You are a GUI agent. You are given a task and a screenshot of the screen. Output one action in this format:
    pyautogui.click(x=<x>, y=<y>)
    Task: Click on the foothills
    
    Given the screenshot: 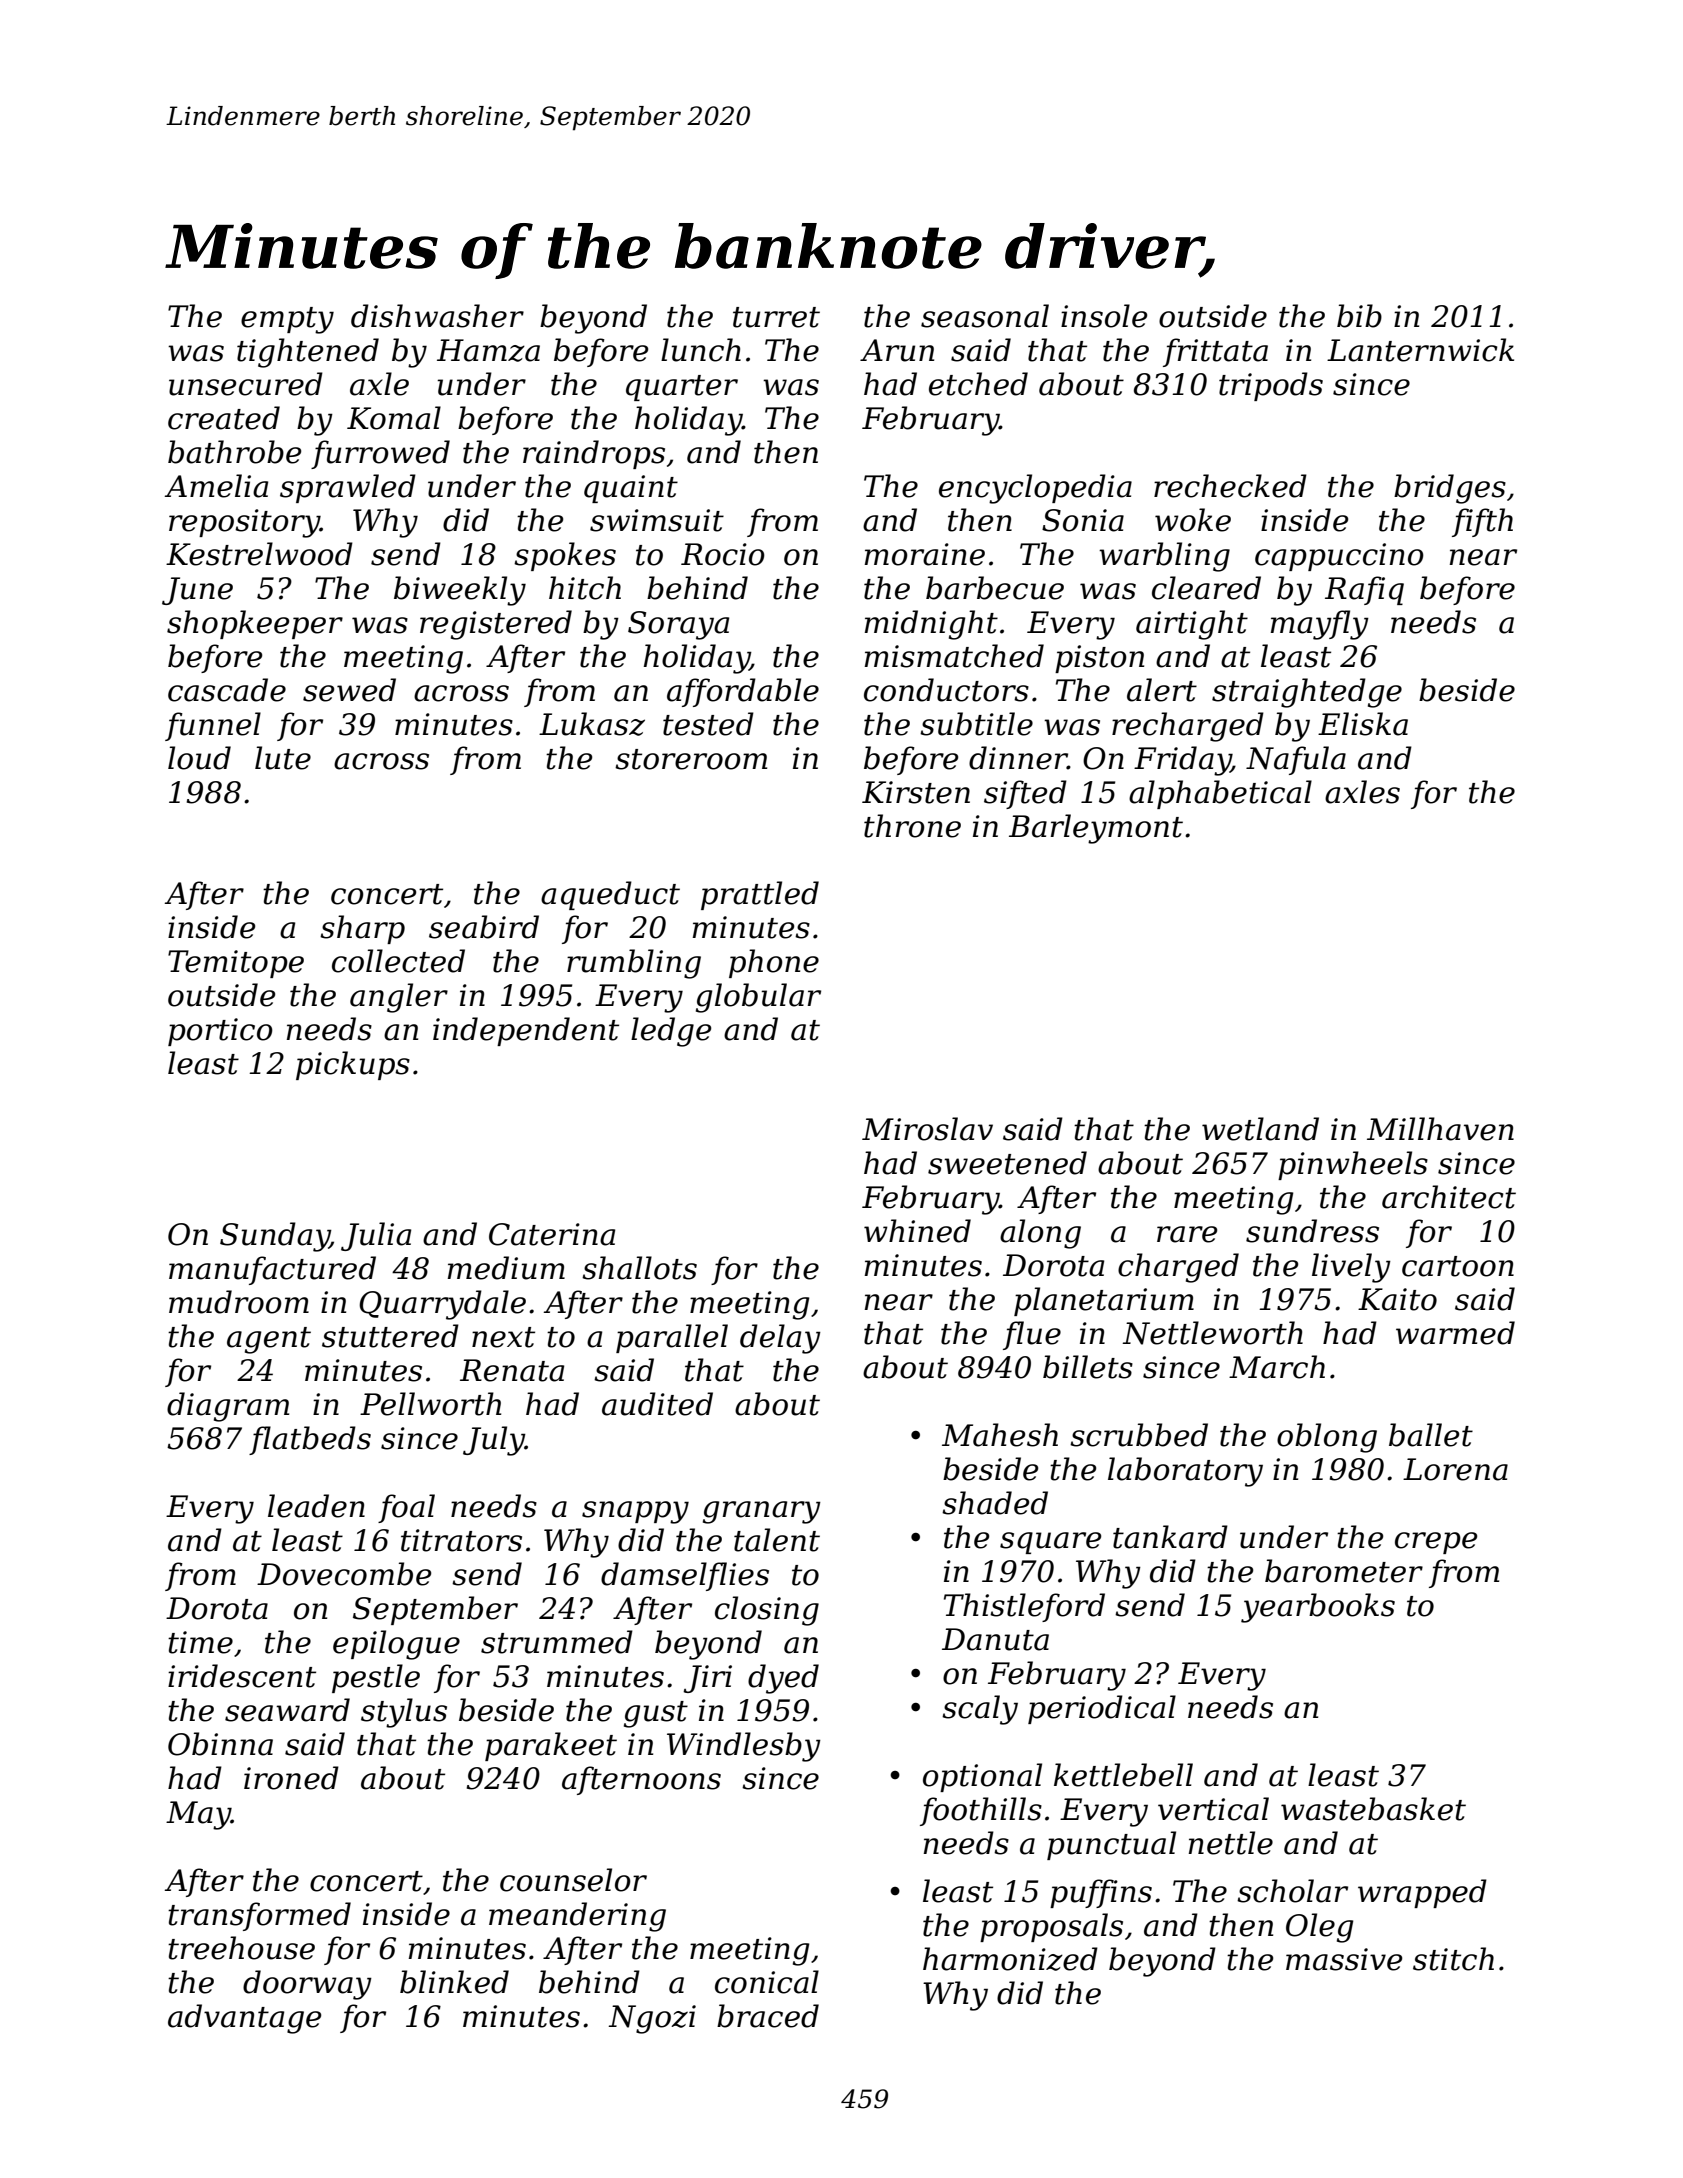 What is the action you would take?
    pyautogui.click(x=981, y=1811)
